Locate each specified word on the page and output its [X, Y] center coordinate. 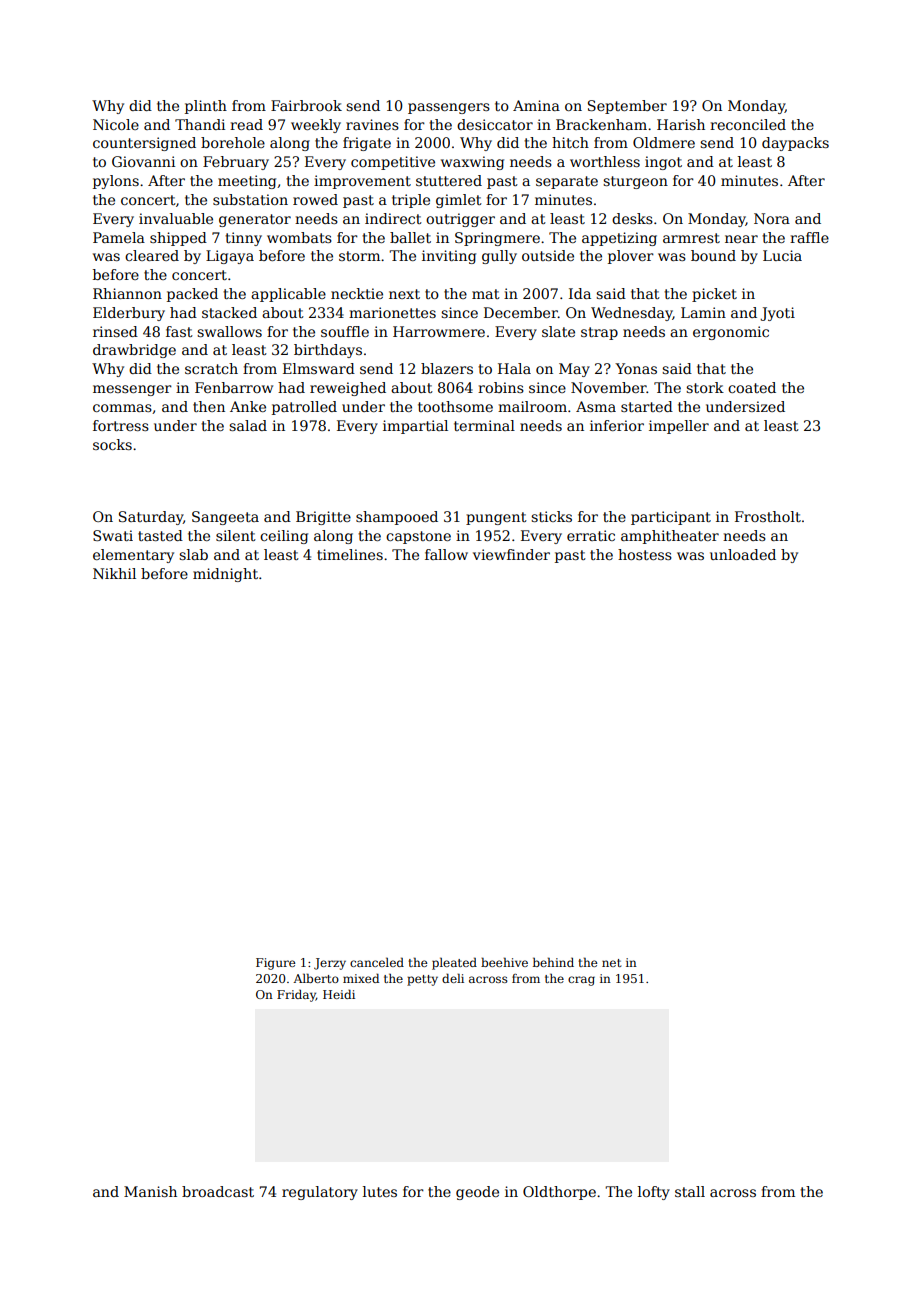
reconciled [748, 124]
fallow [446, 554]
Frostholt [768, 516]
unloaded [743, 554]
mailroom [532, 406]
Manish [150, 1191]
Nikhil [114, 573]
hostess [645, 554]
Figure [275, 964]
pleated [454, 963]
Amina [536, 105]
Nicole [116, 124]
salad [248, 425]
